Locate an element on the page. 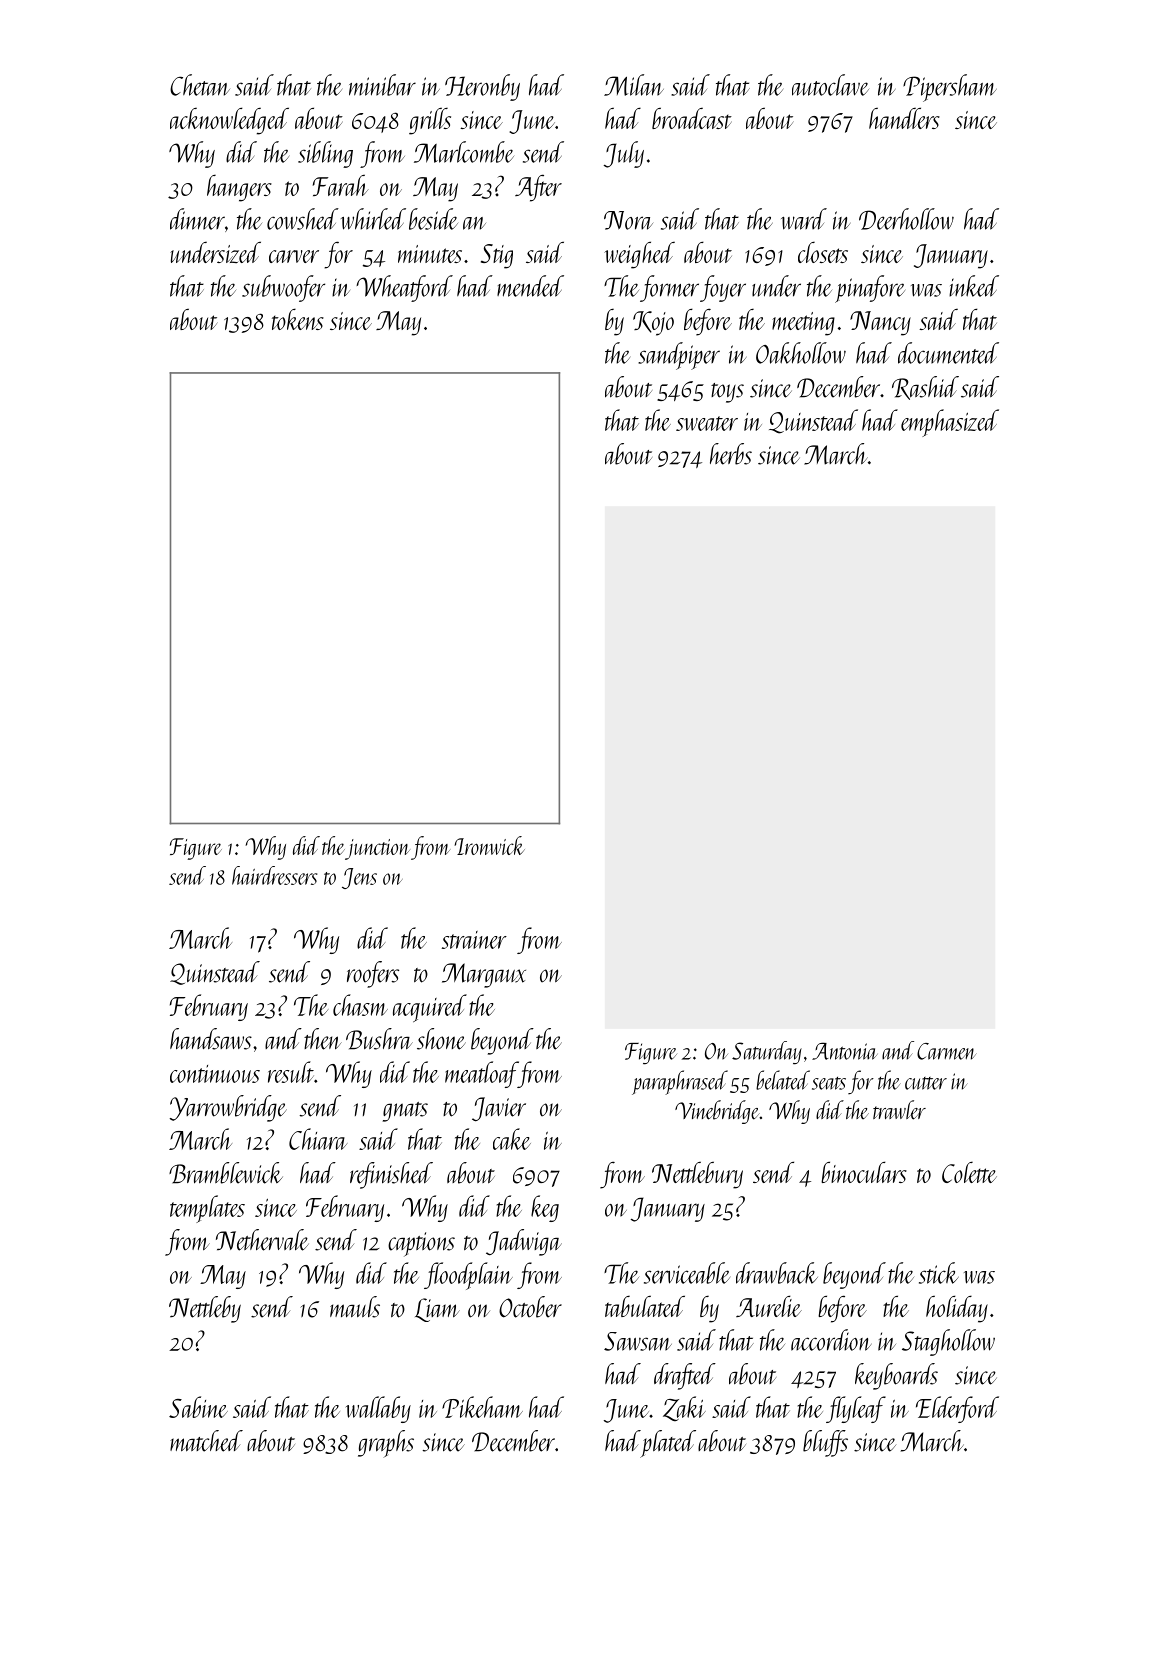 The width and height of the document is (1165, 1654). graphs is located at coordinates (386, 1444).
